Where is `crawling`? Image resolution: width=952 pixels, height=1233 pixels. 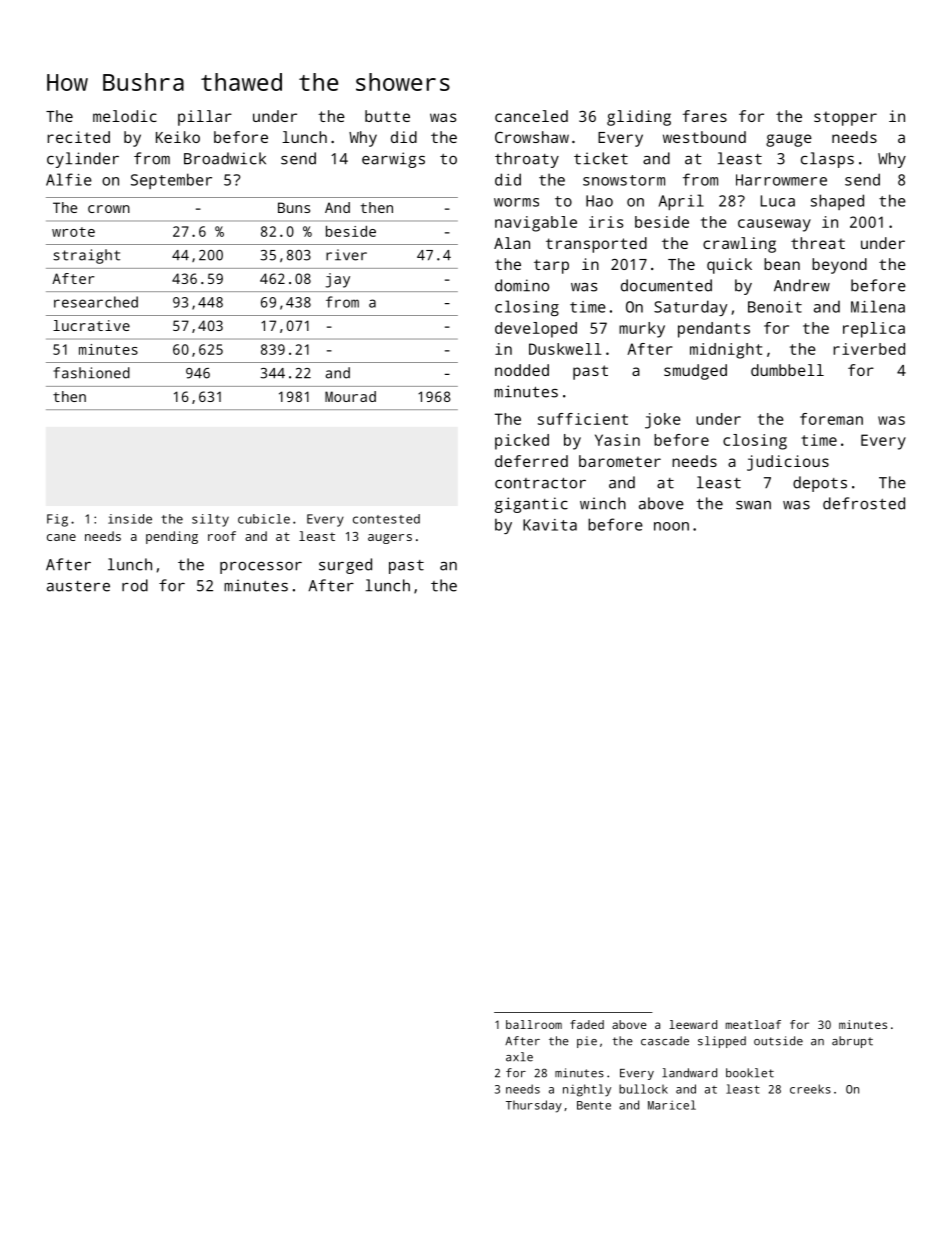 crawling is located at coordinates (739, 245).
